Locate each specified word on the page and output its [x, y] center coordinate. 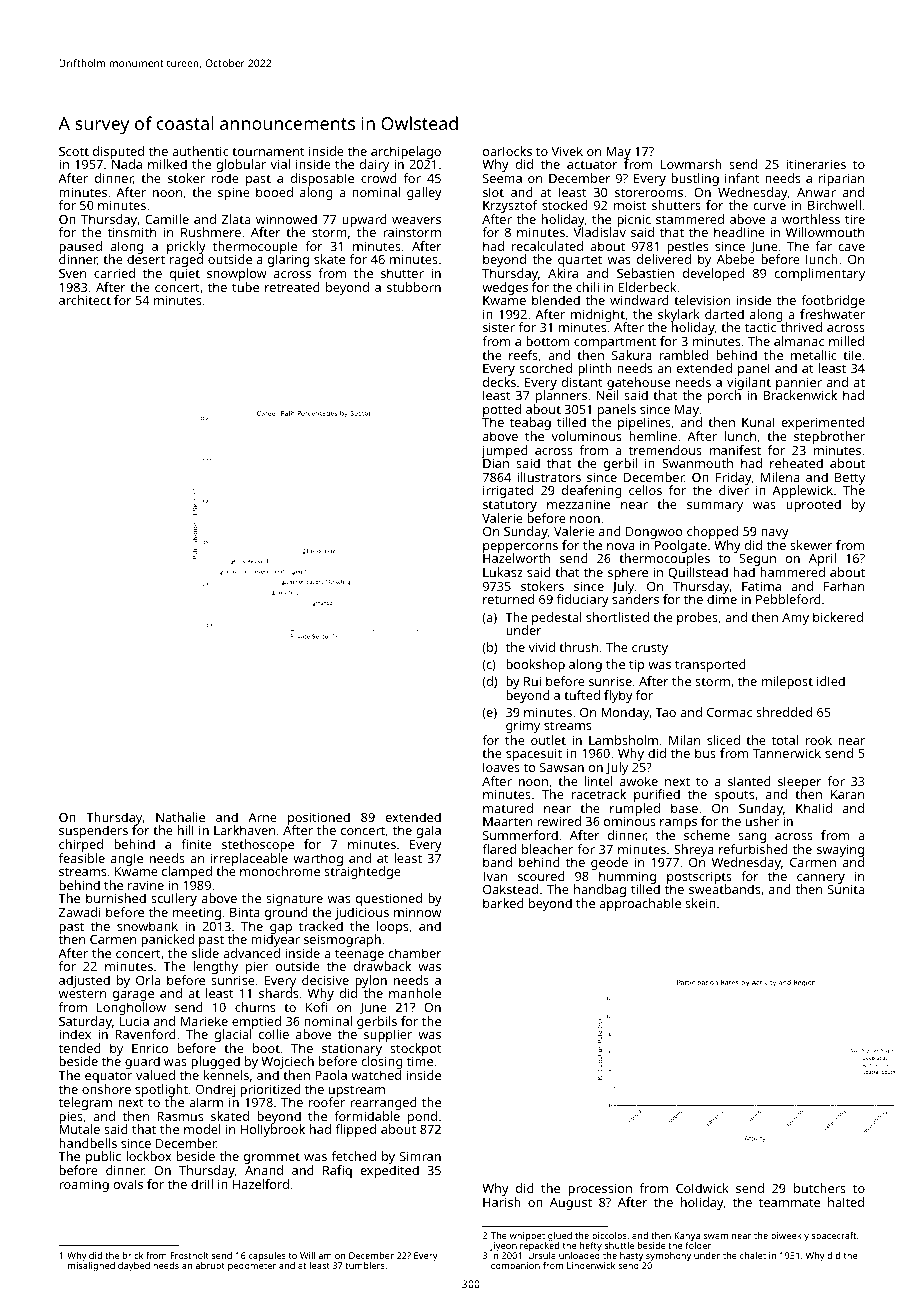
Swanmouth [697, 463]
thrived [801, 327]
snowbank [147, 926]
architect [85, 300]
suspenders [93, 831]
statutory [510, 506]
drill [202, 1184]
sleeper [800, 783]
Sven [72, 273]
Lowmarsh [691, 164]
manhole [415, 993]
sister [499, 327]
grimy [523, 727]
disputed [118, 153]
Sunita [846, 889]
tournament [268, 152]
